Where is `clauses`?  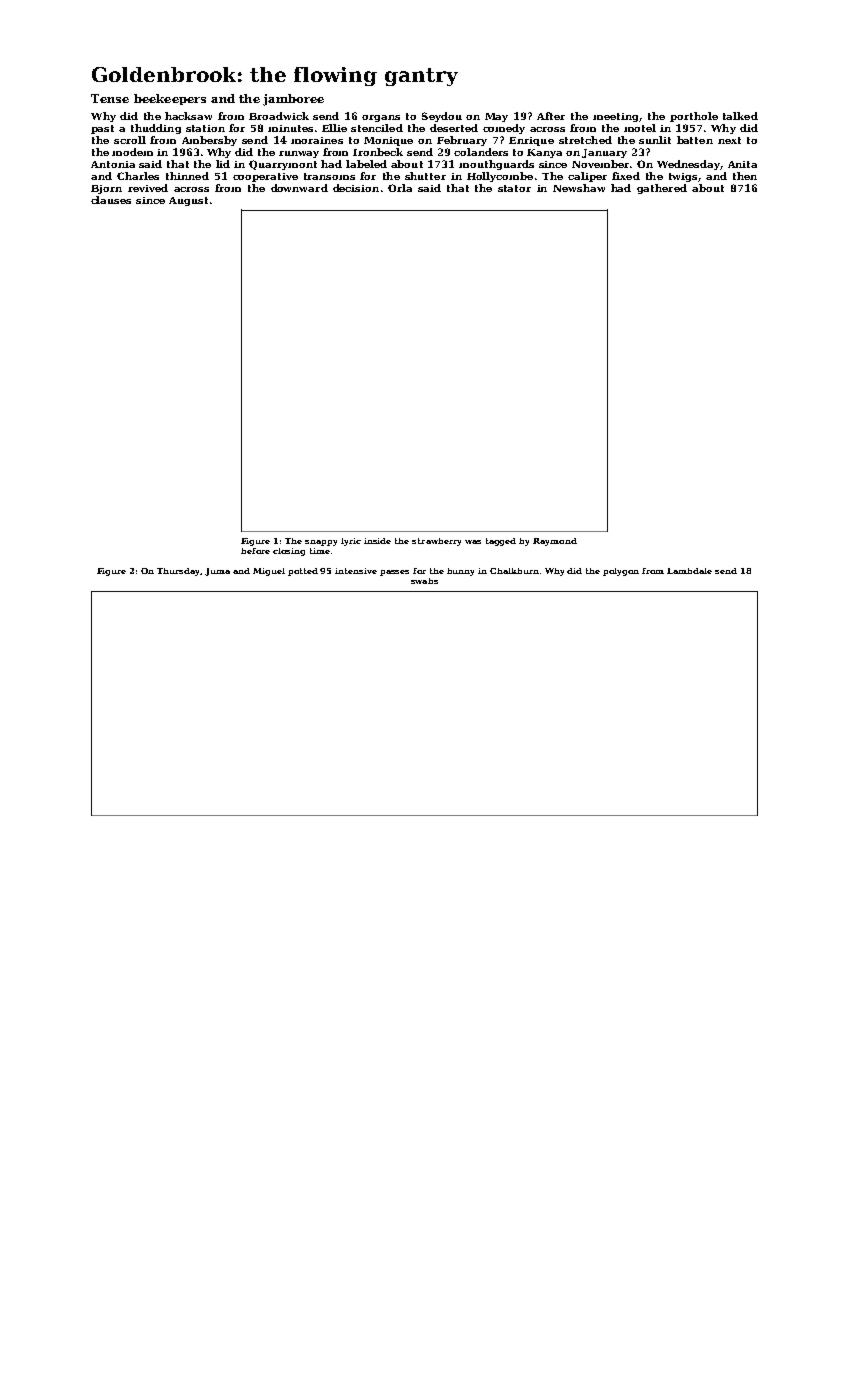
clauses is located at coordinates (111, 200).
